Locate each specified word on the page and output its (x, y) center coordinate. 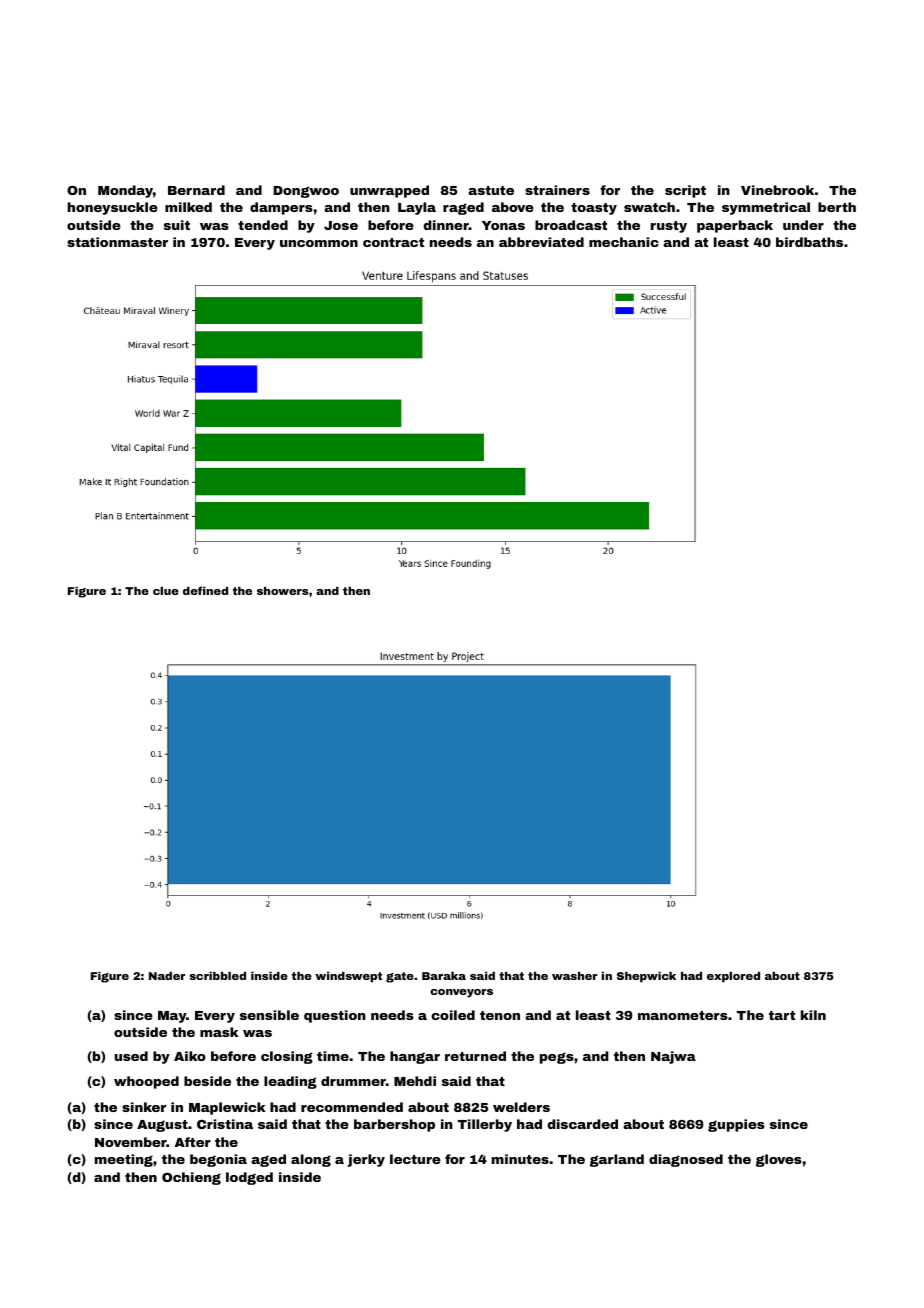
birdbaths (809, 242)
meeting (124, 1160)
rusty (669, 227)
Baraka (444, 975)
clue (166, 591)
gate (400, 977)
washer (575, 976)
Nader (167, 976)
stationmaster (117, 242)
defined (205, 590)
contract (393, 242)
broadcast (571, 225)
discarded (582, 1124)
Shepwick (646, 977)
